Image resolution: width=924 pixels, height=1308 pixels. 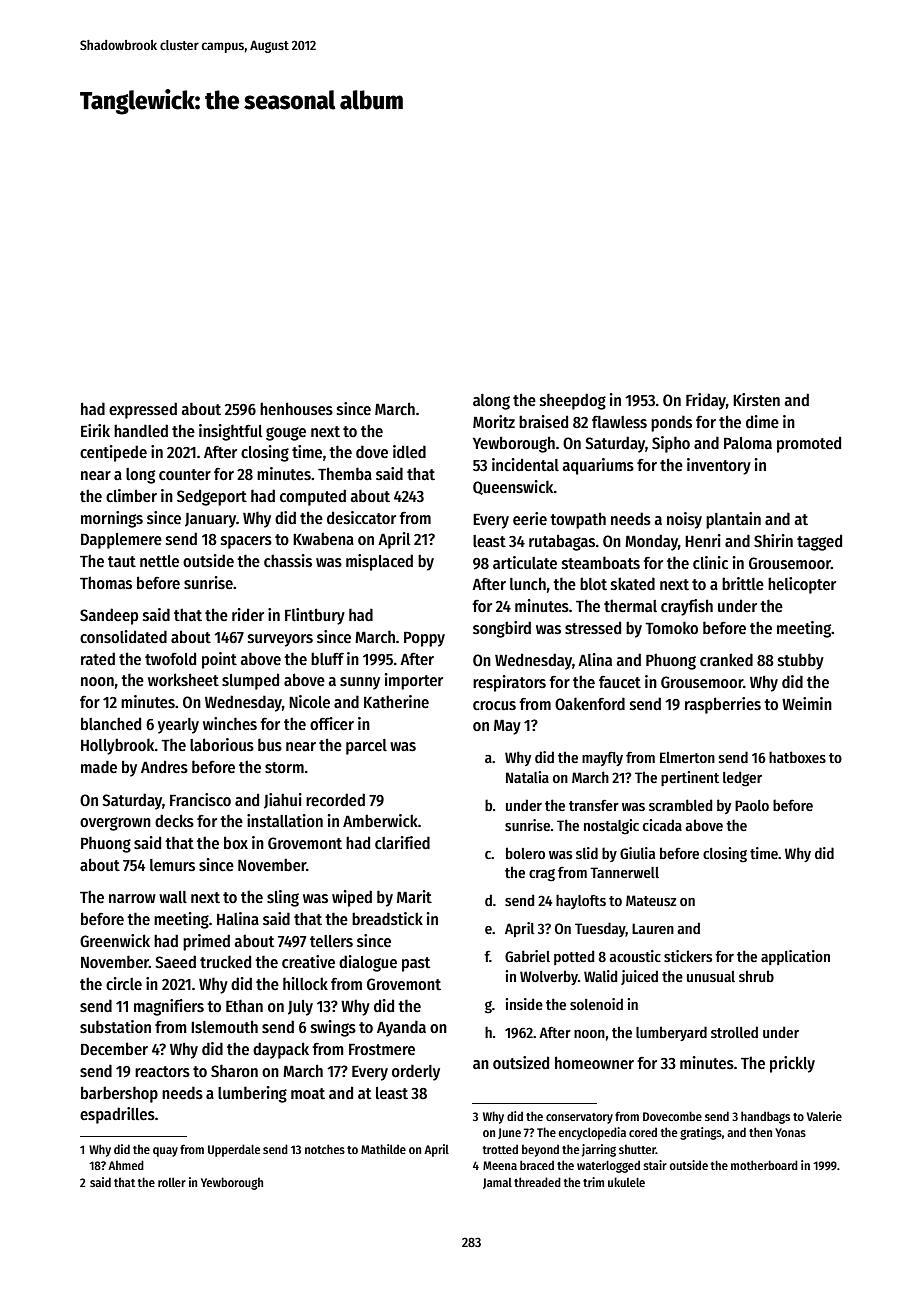 What do you see at coordinates (802, 585) in the screenshot?
I see `helicopter` at bounding box center [802, 585].
